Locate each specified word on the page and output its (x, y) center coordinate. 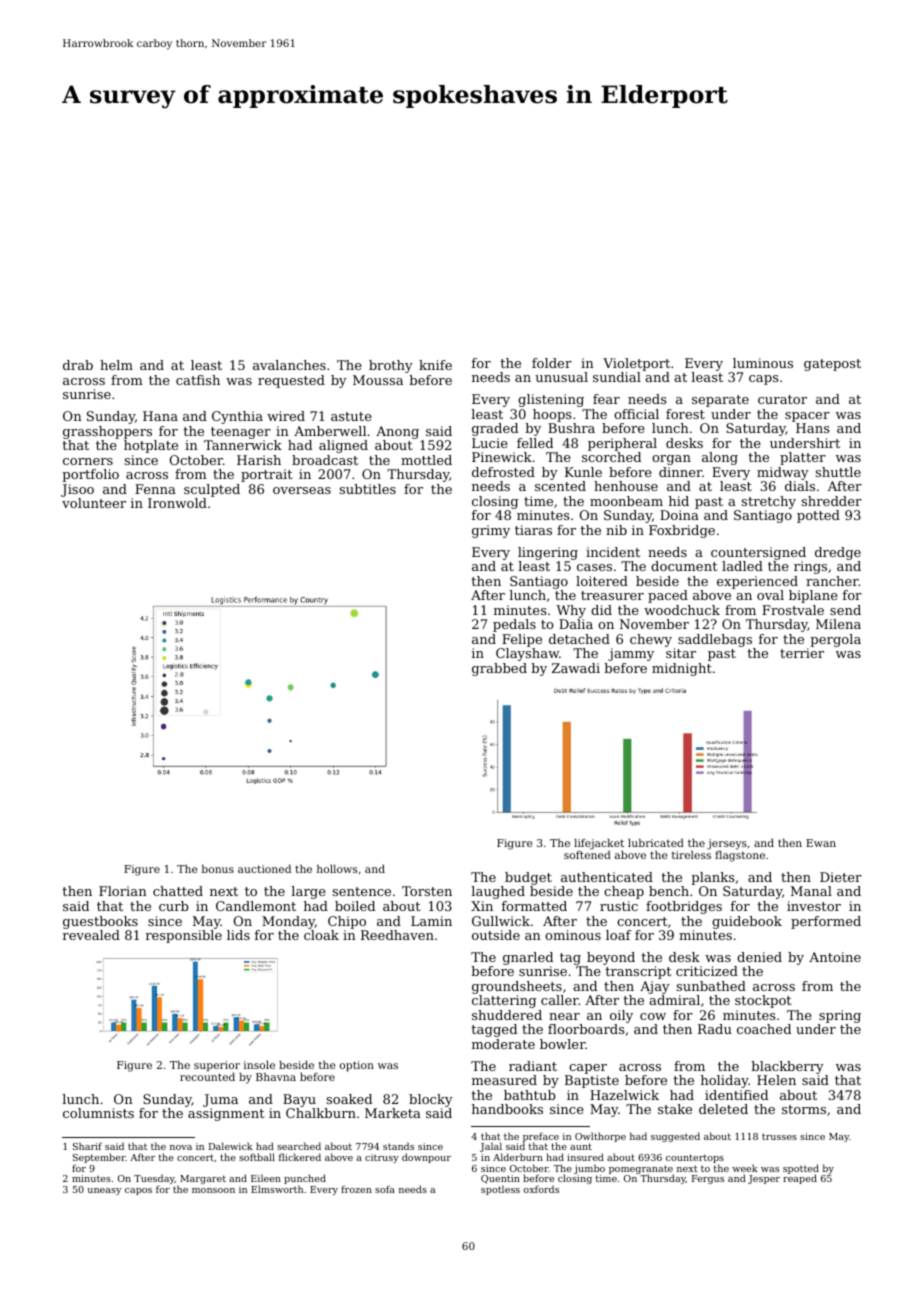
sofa (385, 1189)
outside (496, 935)
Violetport (636, 364)
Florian (123, 891)
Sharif (87, 1146)
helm (116, 365)
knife (435, 365)
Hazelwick (624, 1095)
